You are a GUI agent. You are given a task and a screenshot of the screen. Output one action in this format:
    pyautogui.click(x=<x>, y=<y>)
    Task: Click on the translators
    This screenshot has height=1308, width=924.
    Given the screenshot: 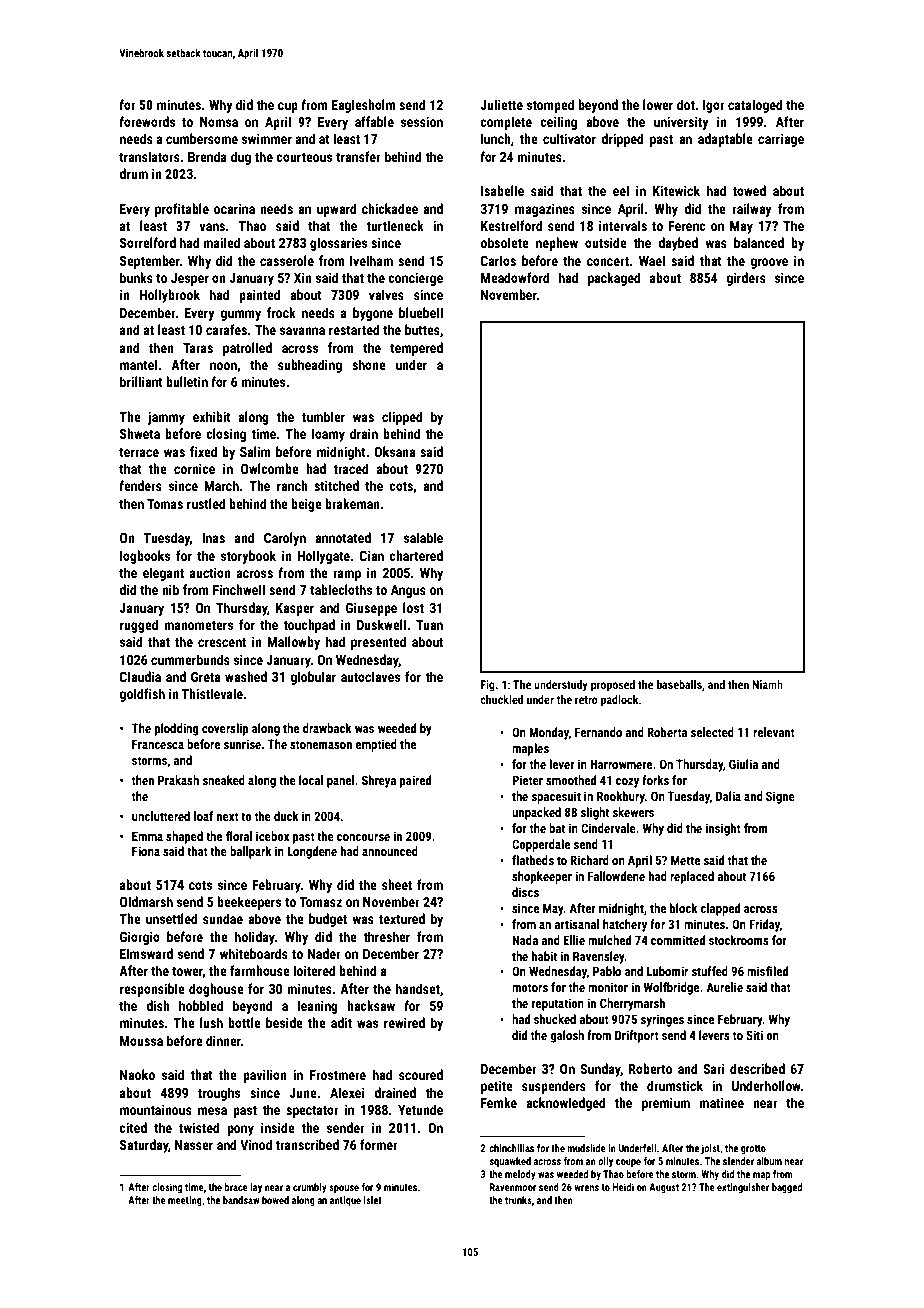 What is the action you would take?
    pyautogui.click(x=149, y=156)
